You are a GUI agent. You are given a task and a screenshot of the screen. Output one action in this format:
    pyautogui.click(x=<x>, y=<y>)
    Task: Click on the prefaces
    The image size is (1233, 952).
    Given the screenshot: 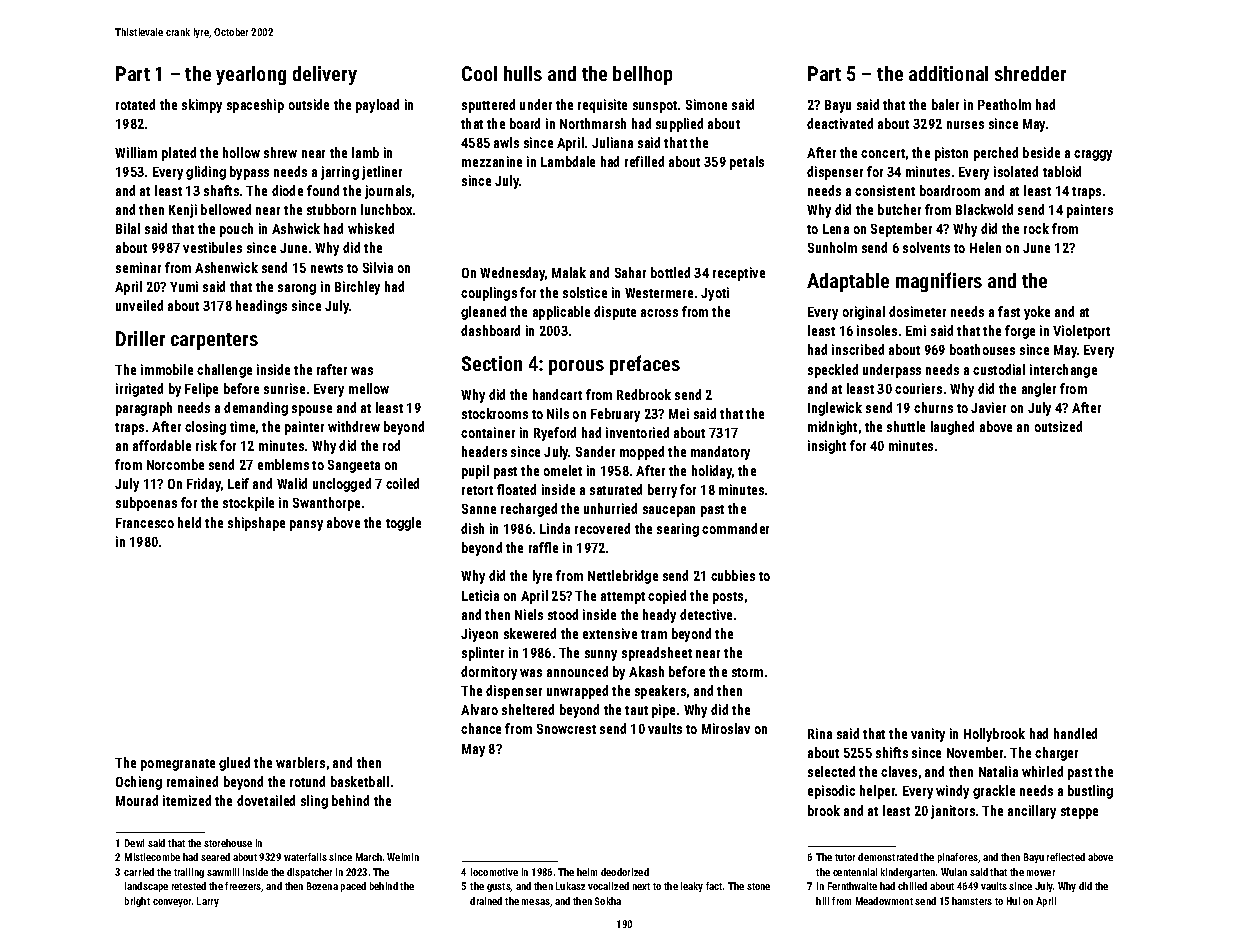 What is the action you would take?
    pyautogui.click(x=645, y=365)
